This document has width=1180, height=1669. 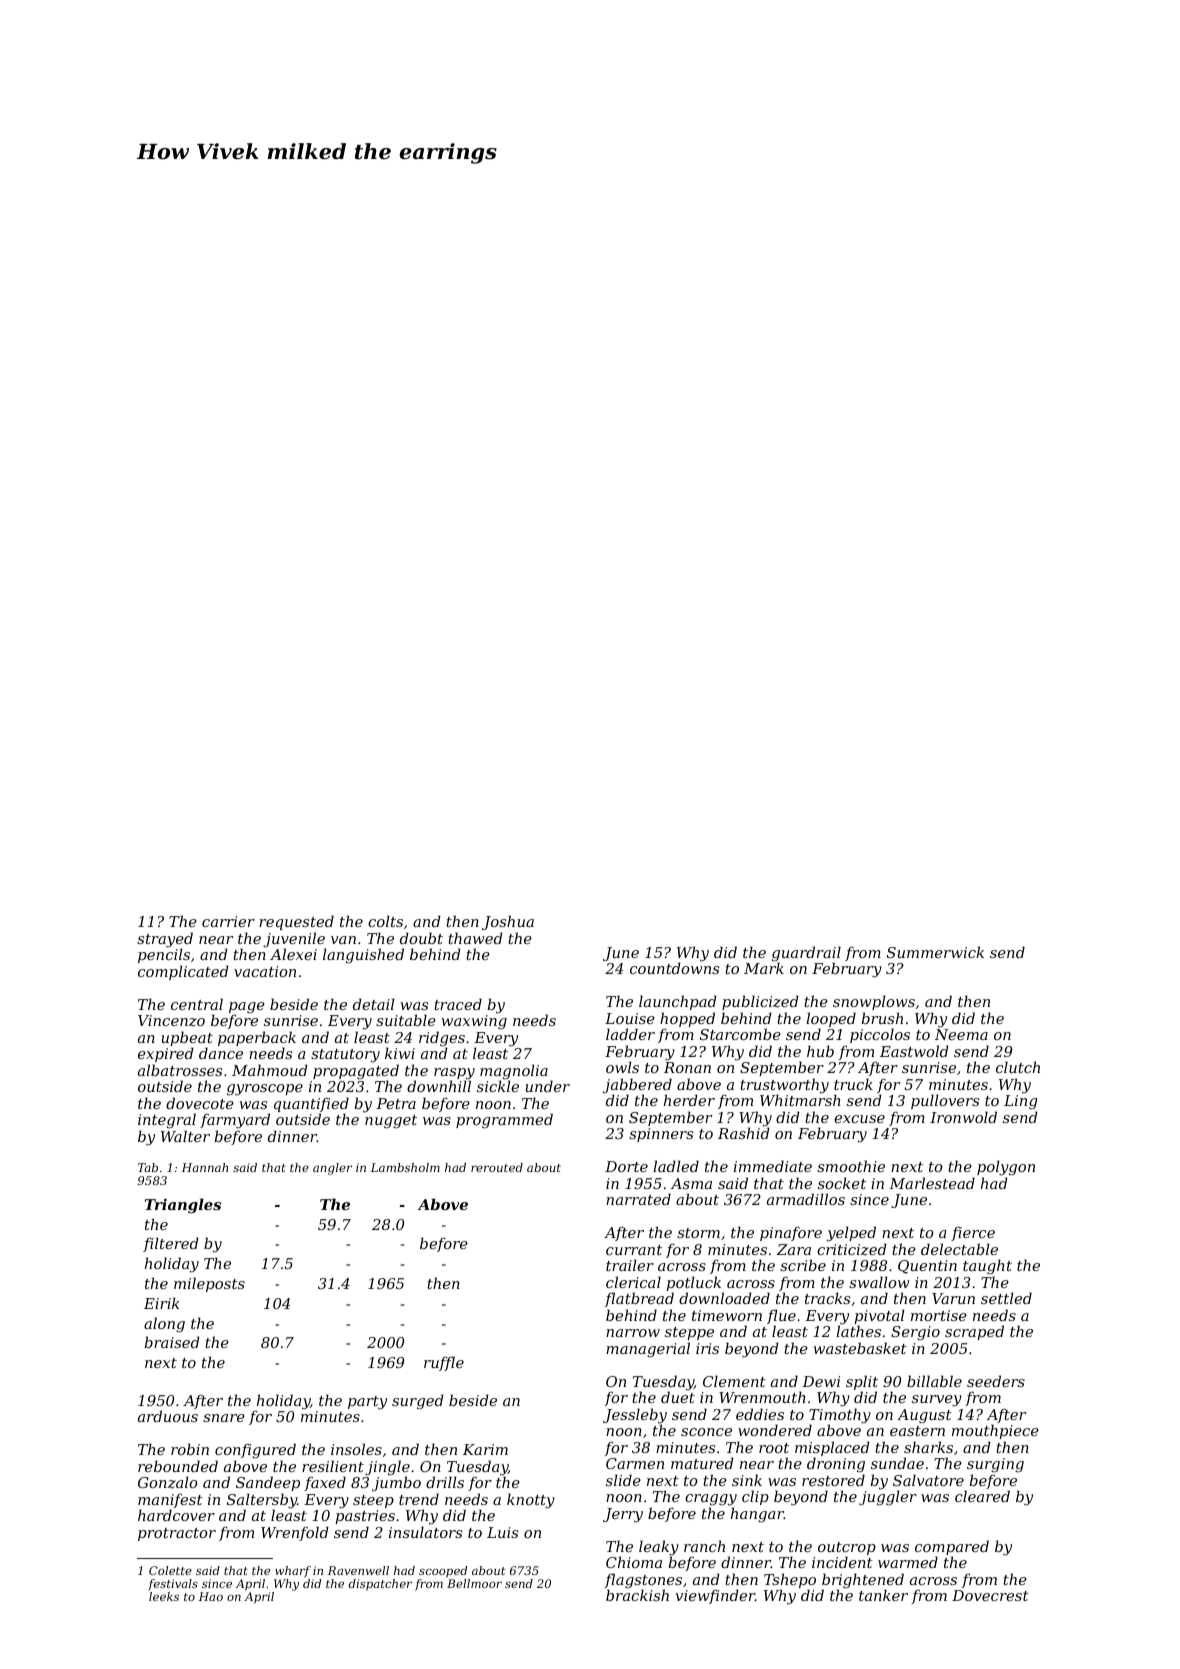 I want to click on narrated, so click(x=638, y=1199).
